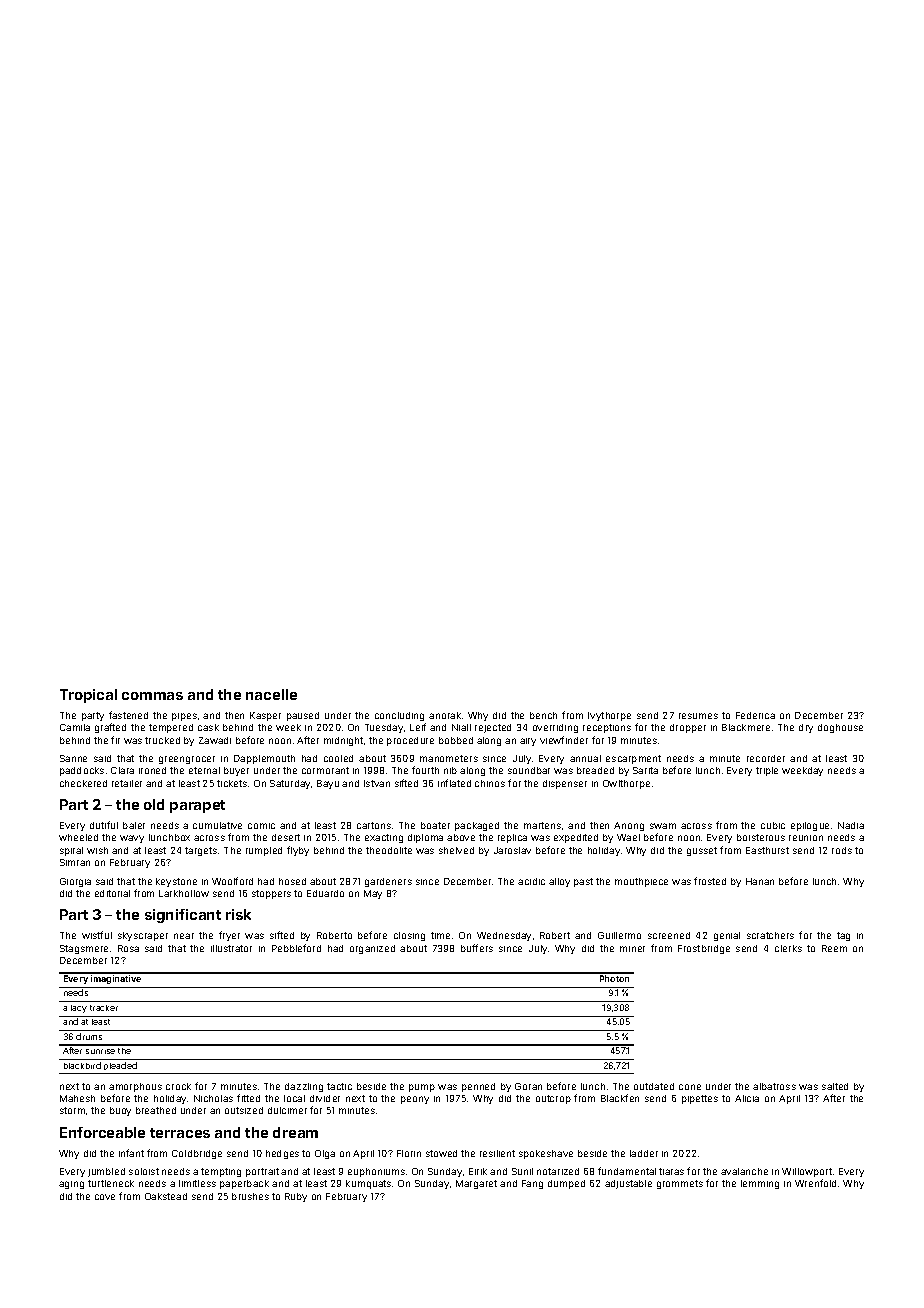 The height and width of the page is (1308, 924). What do you see at coordinates (71, 1185) in the page?
I see `aging` at bounding box center [71, 1185].
